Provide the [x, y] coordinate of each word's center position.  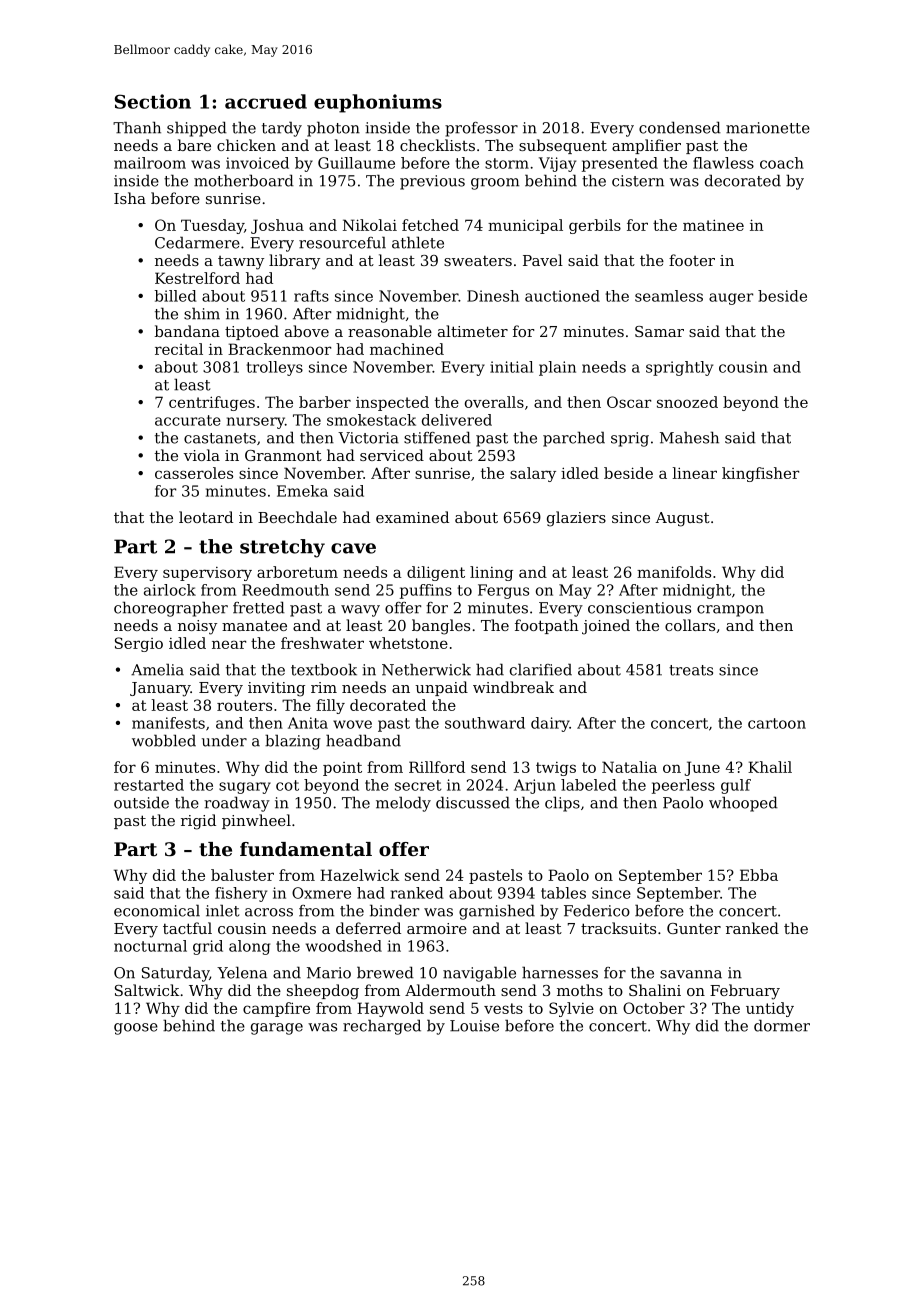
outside [141, 802]
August [682, 519]
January [160, 689]
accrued [266, 101]
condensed [680, 127]
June [702, 768]
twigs [556, 769]
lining [491, 573]
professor [481, 129]
